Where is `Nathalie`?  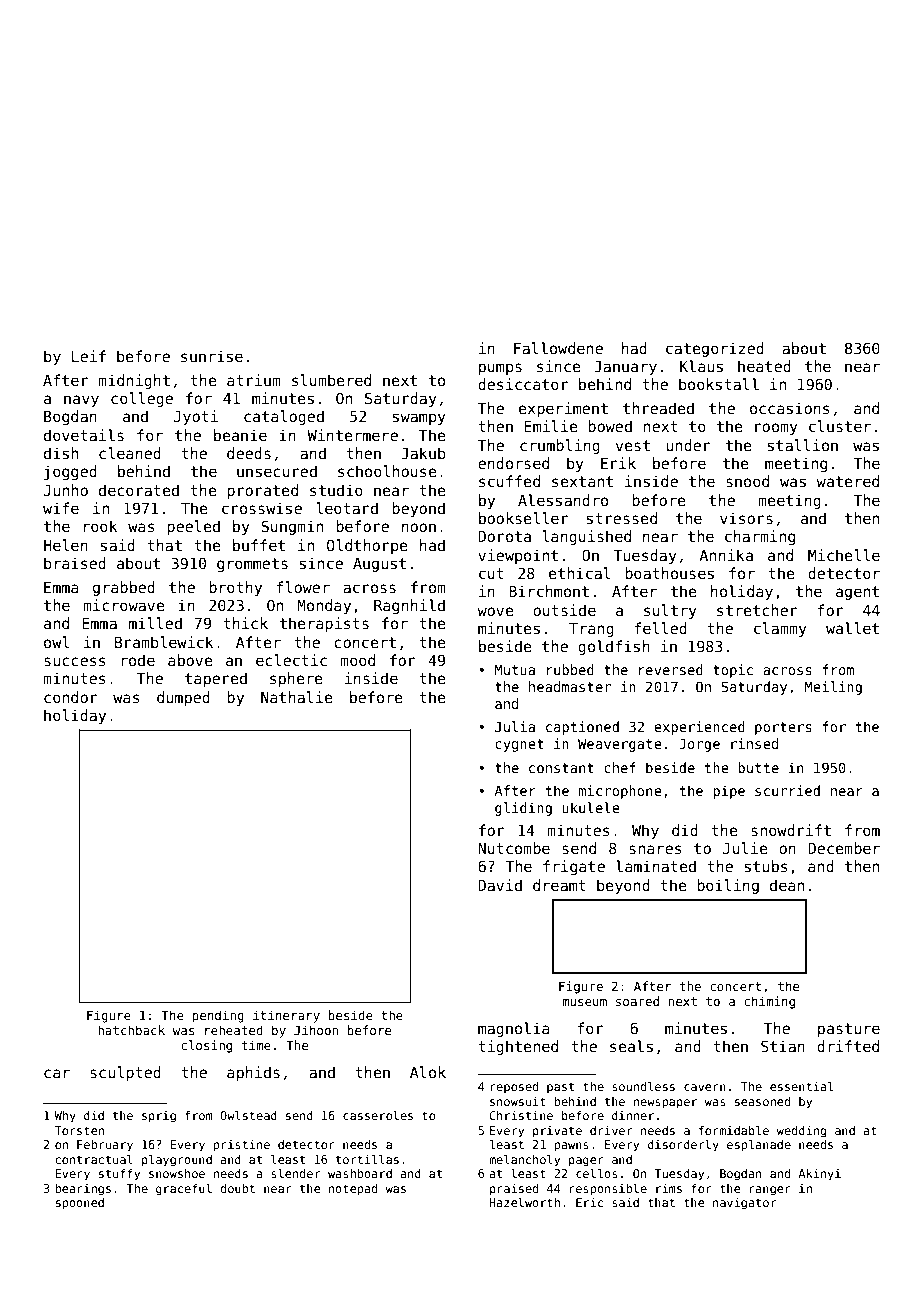 Nathalie is located at coordinates (297, 697).
